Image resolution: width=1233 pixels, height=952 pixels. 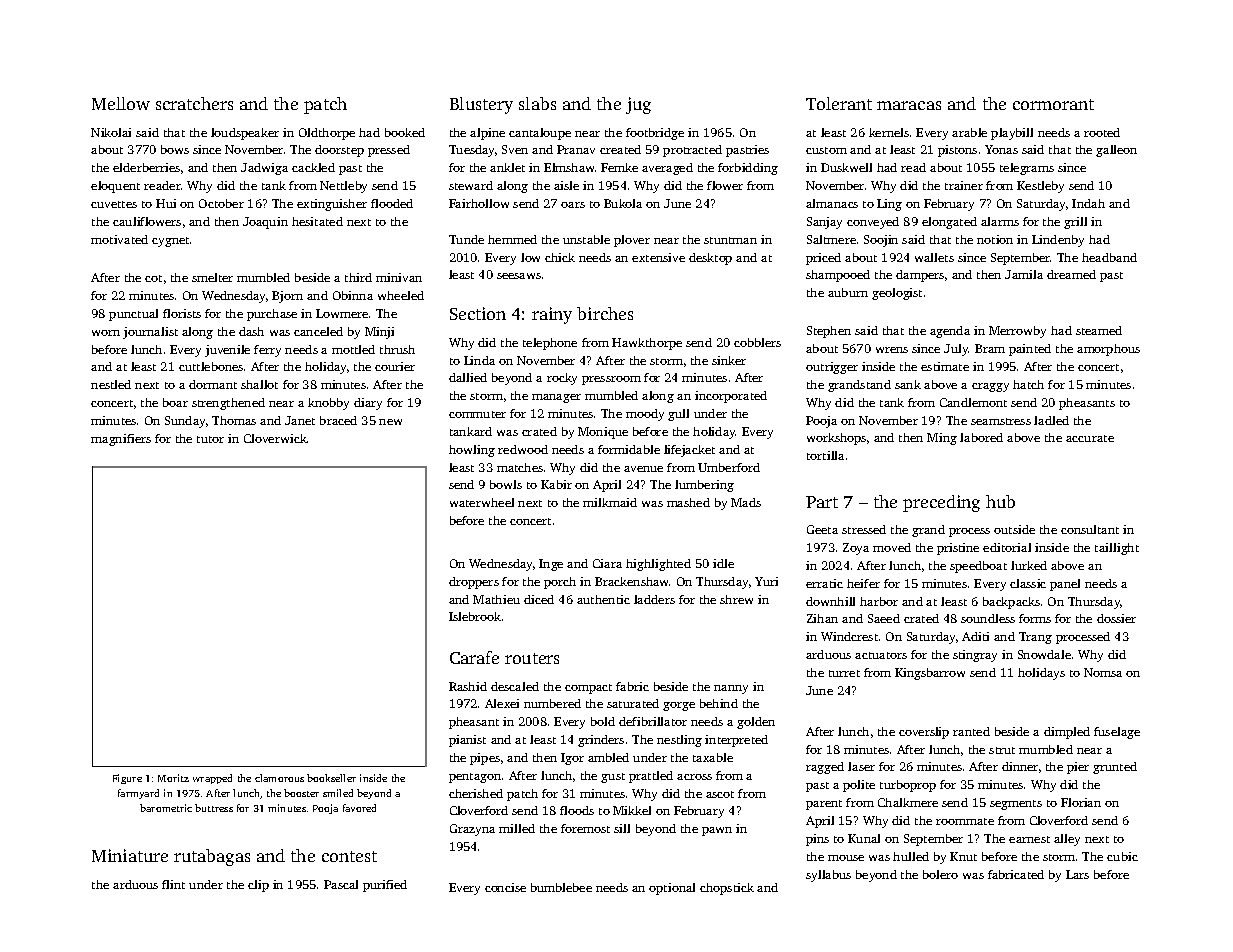 What do you see at coordinates (146, 167) in the image?
I see `elderberries` at bounding box center [146, 167].
